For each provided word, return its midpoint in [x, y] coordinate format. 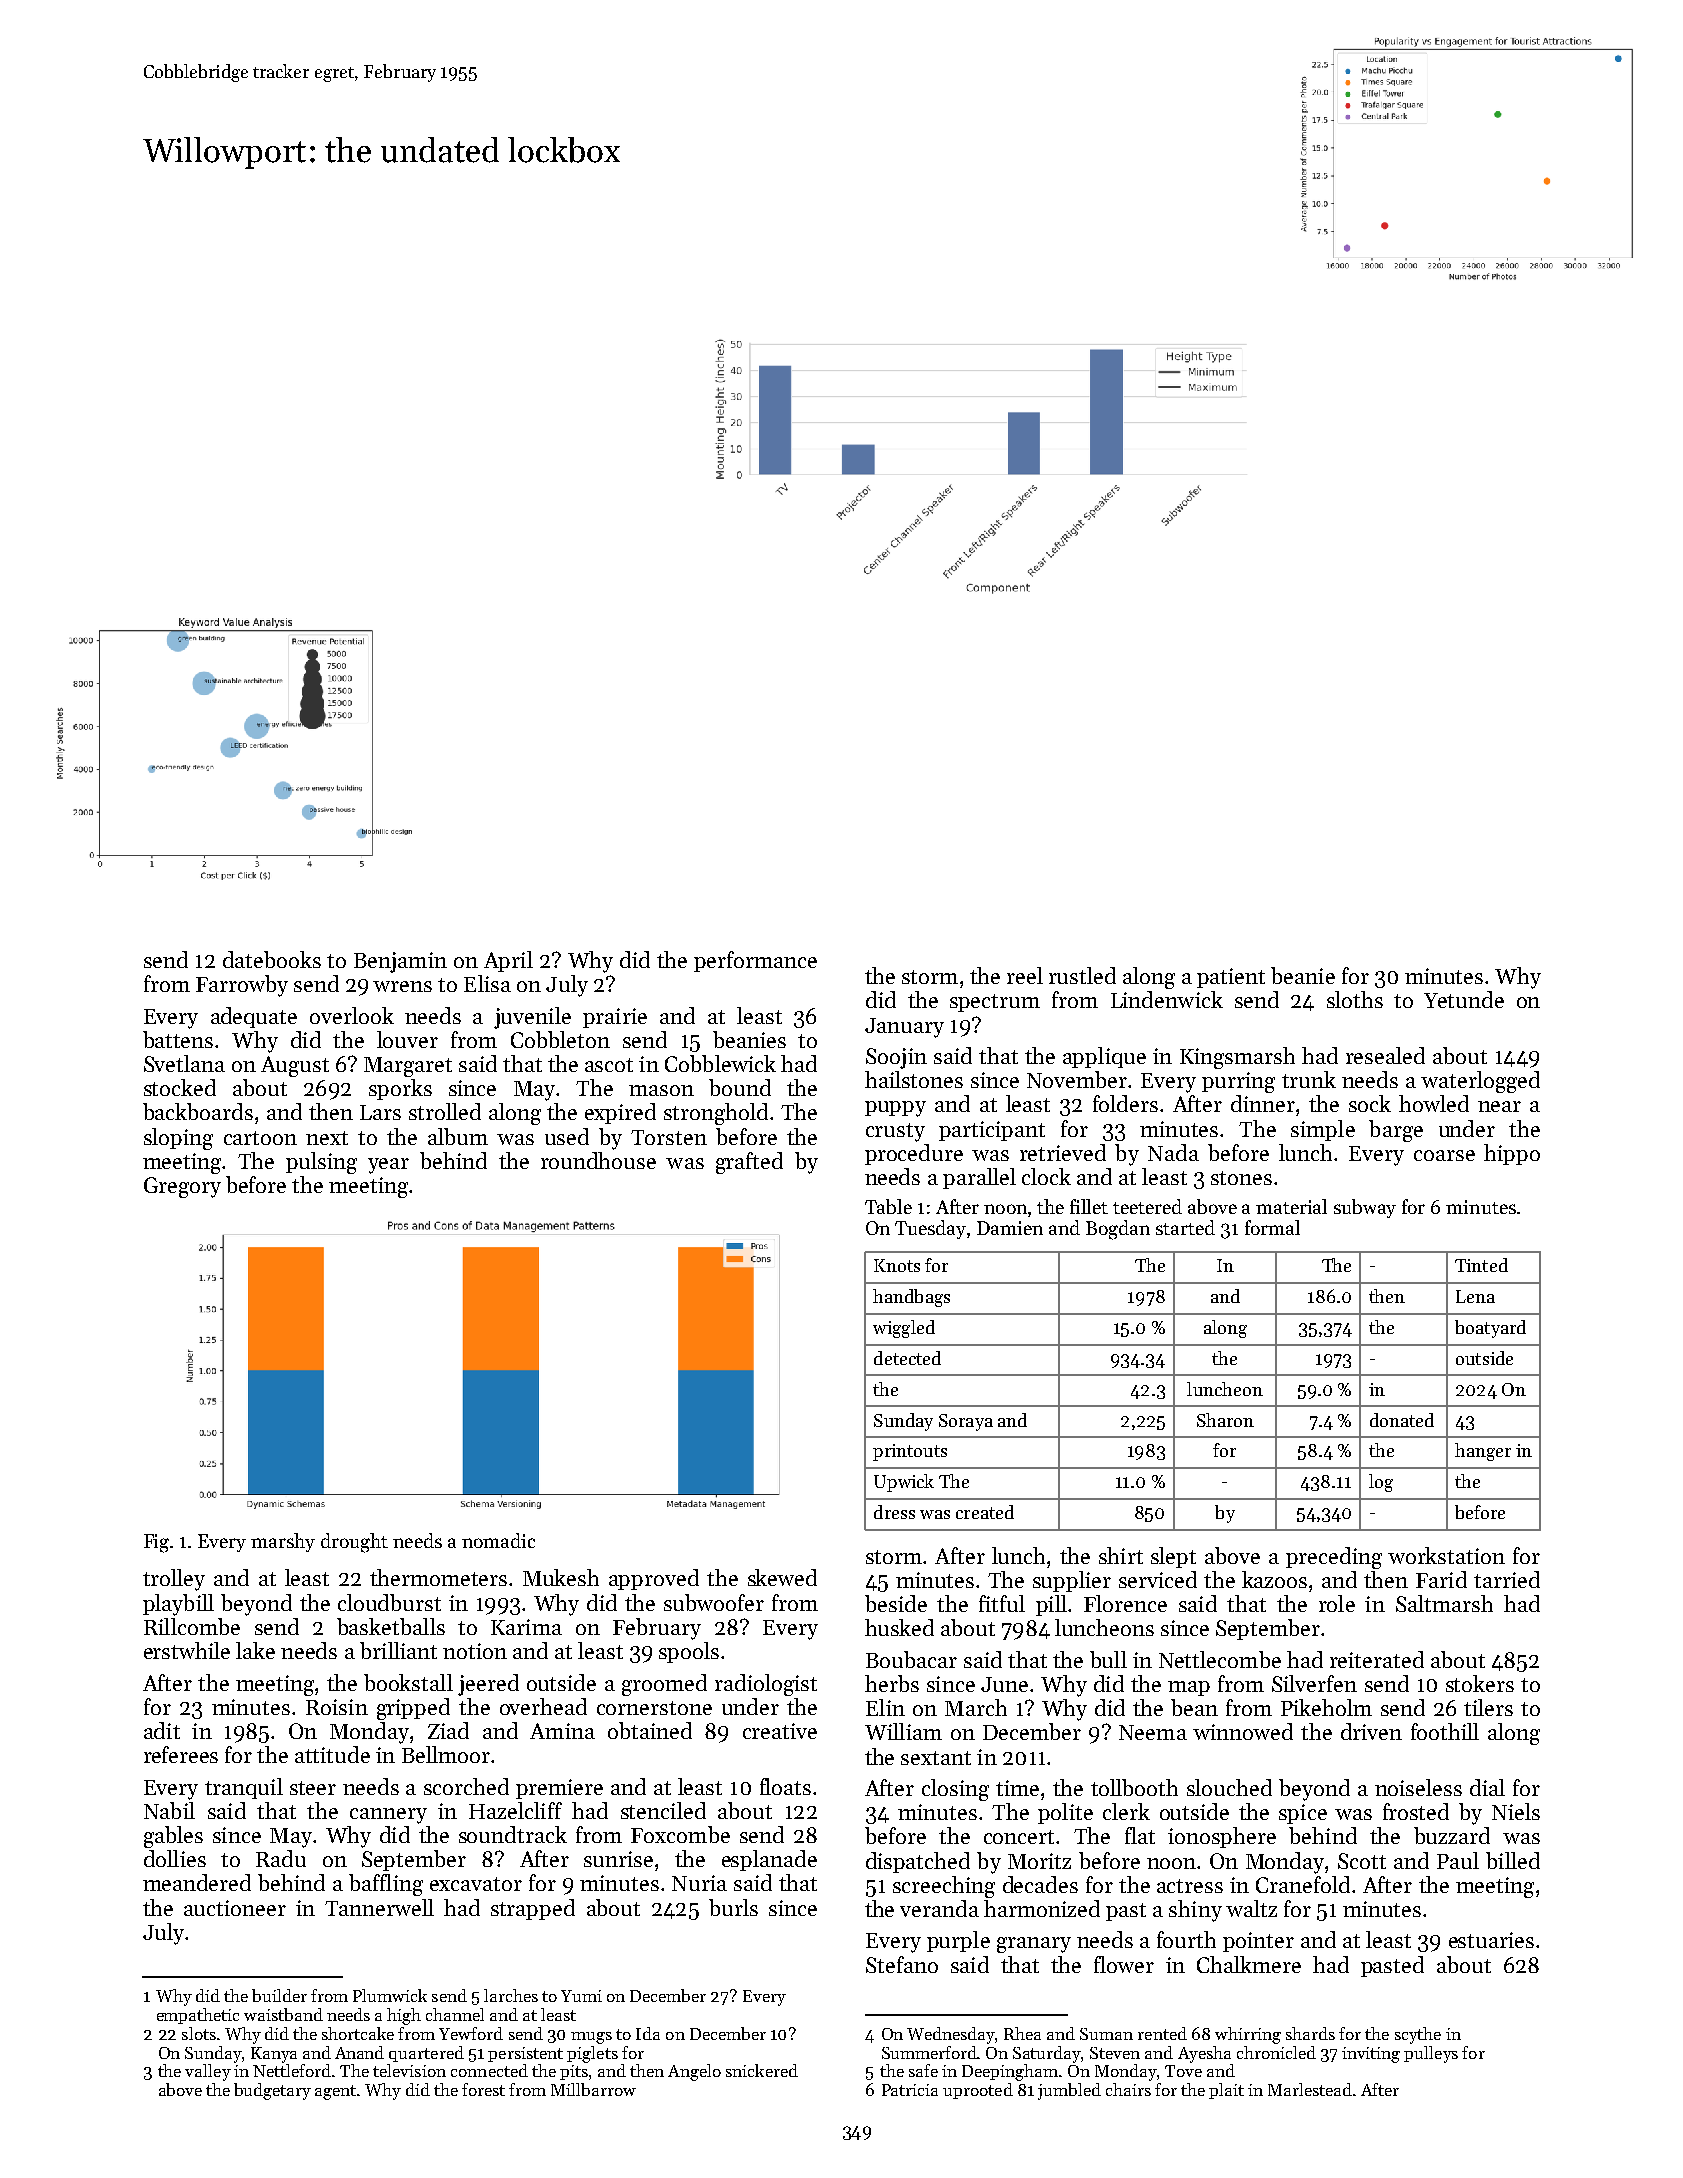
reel [1025, 975]
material [1291, 1206]
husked [899, 1627]
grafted [749, 1163]
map [1189, 1688]
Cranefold [1303, 1884]
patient [1231, 978]
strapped [533, 1909]
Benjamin [400, 962]
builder [279, 1995]
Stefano [902, 1964]
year [388, 1166]
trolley [174, 1580]
